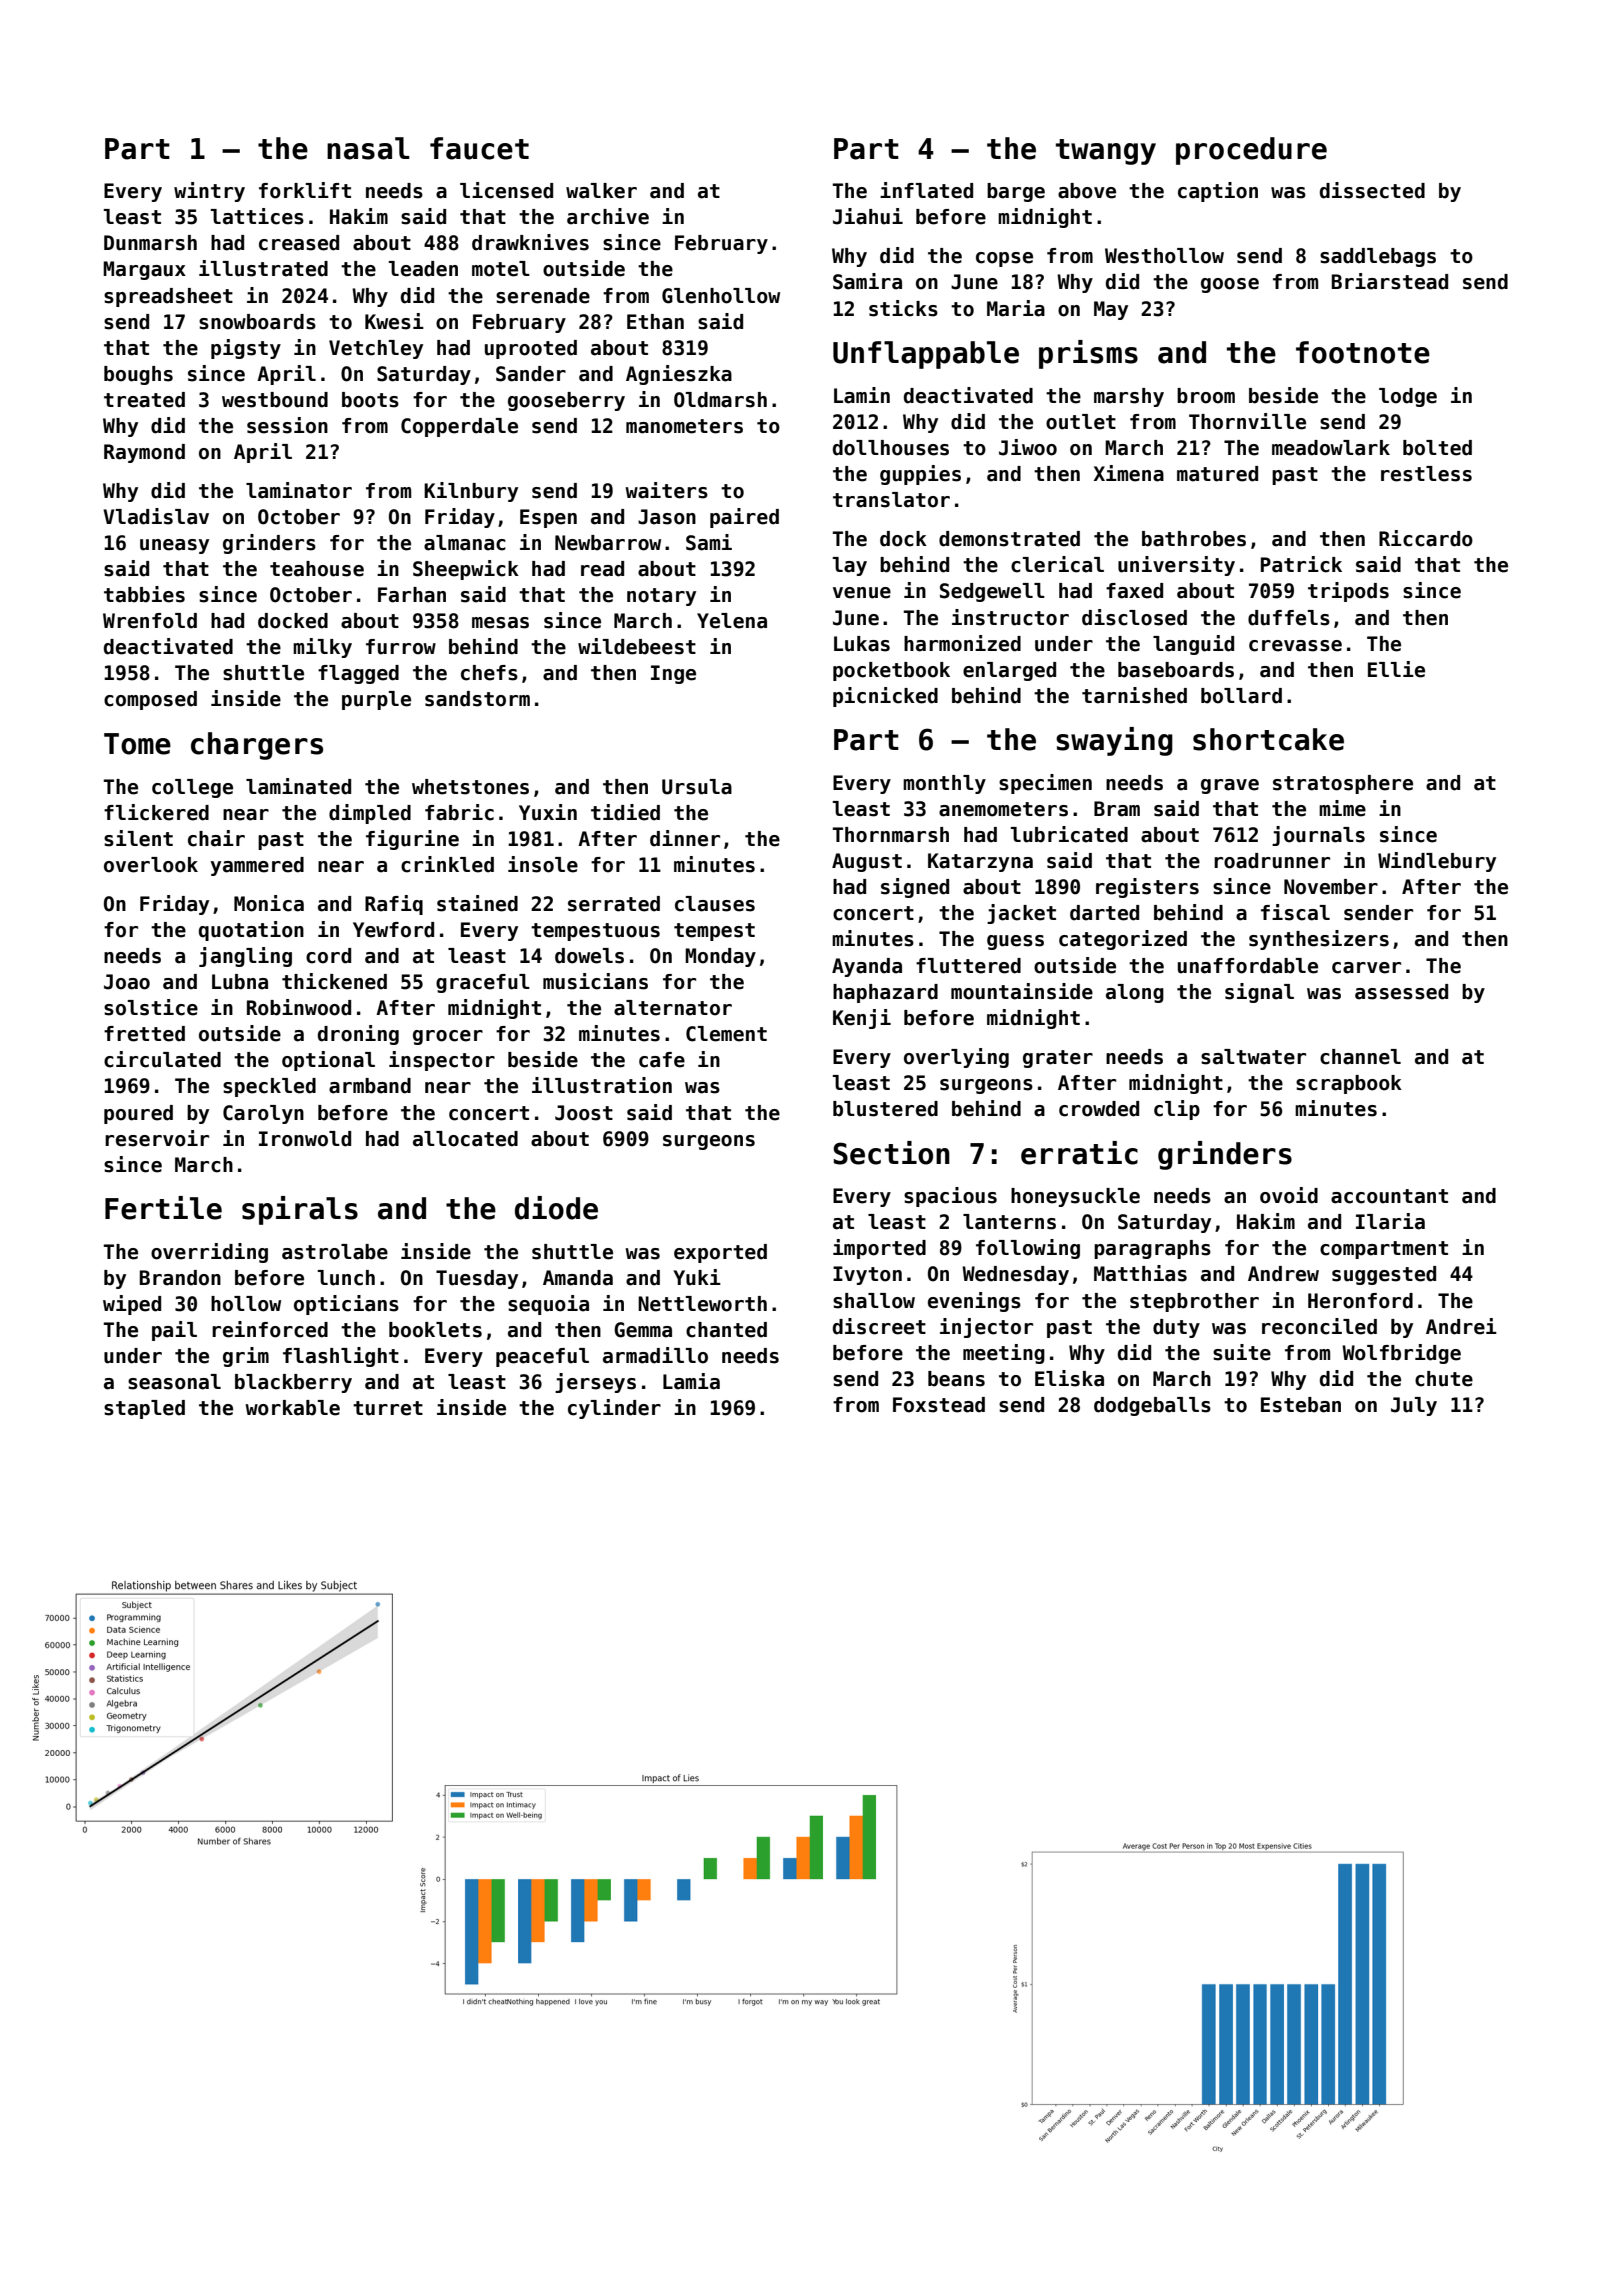 The image size is (1620, 2292). I want to click on cord, so click(328, 956).
